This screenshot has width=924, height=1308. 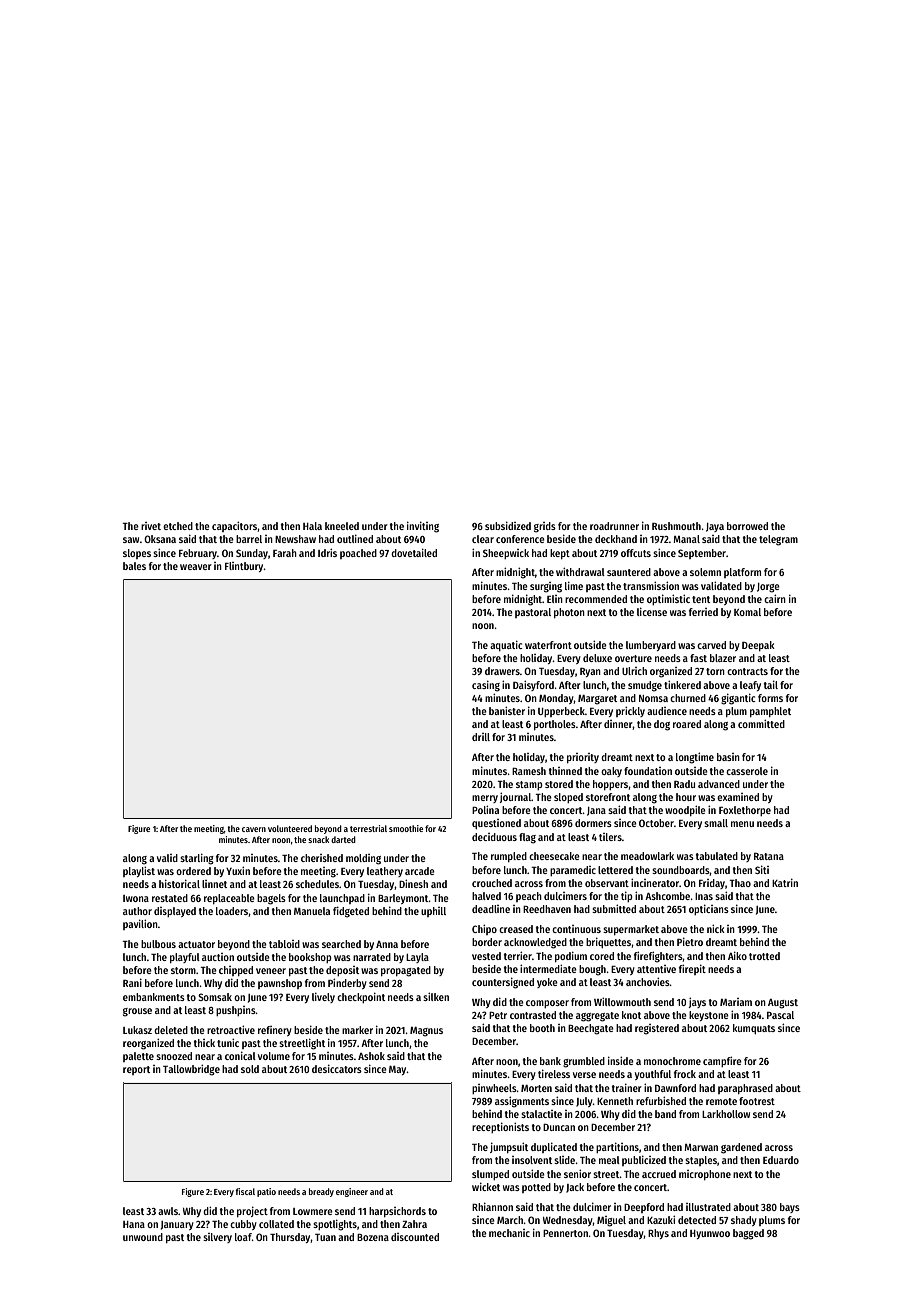 What do you see at coordinates (652, 611) in the screenshot?
I see `license` at bounding box center [652, 611].
